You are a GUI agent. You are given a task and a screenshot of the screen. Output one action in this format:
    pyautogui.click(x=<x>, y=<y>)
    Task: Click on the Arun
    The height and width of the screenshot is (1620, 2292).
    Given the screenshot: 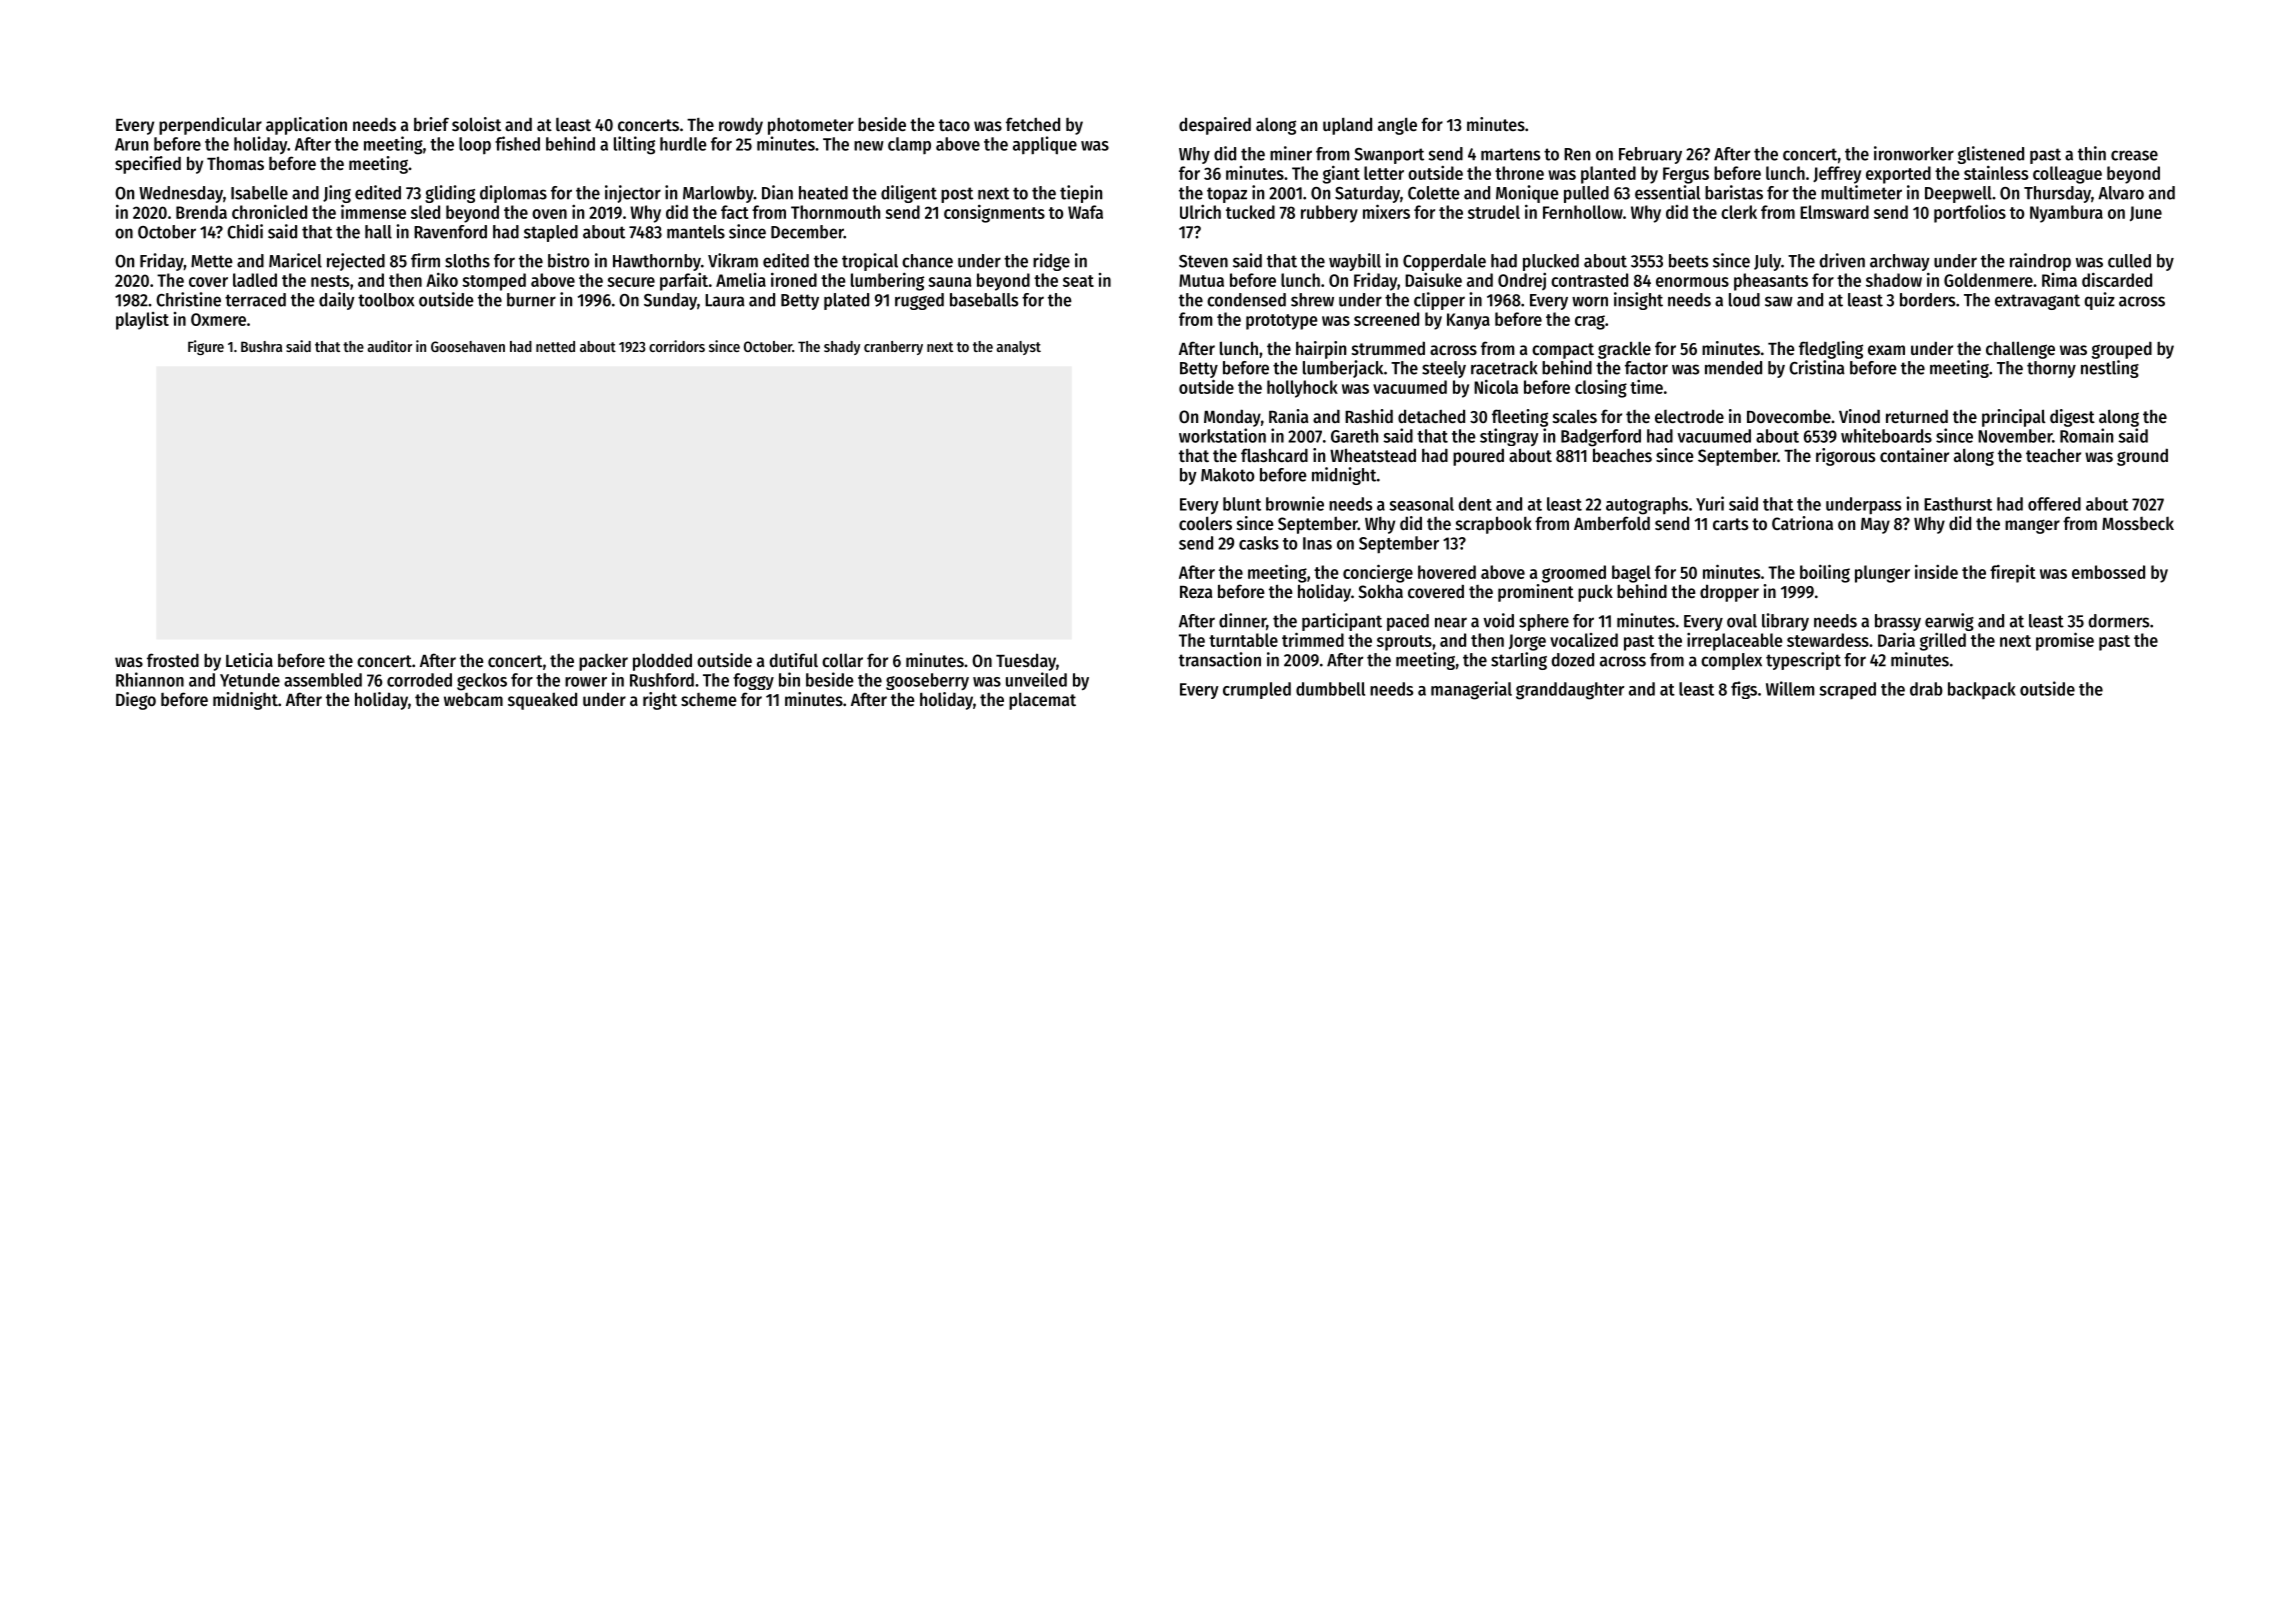 What is the action you would take?
    pyautogui.click(x=131, y=144)
